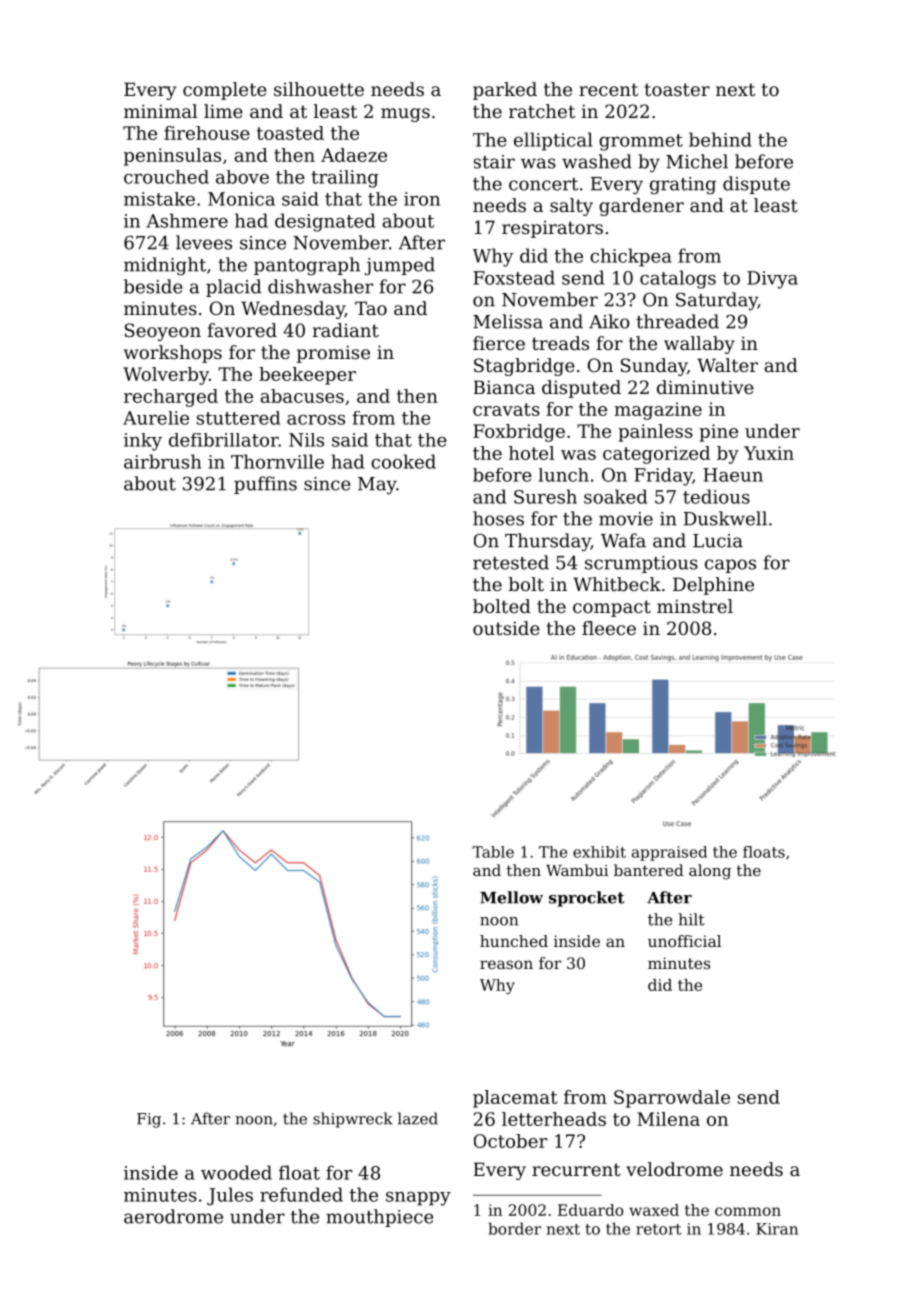 This screenshot has width=924, height=1308. Describe the element at coordinates (684, 941) in the screenshot. I see `unofficial` at that location.
